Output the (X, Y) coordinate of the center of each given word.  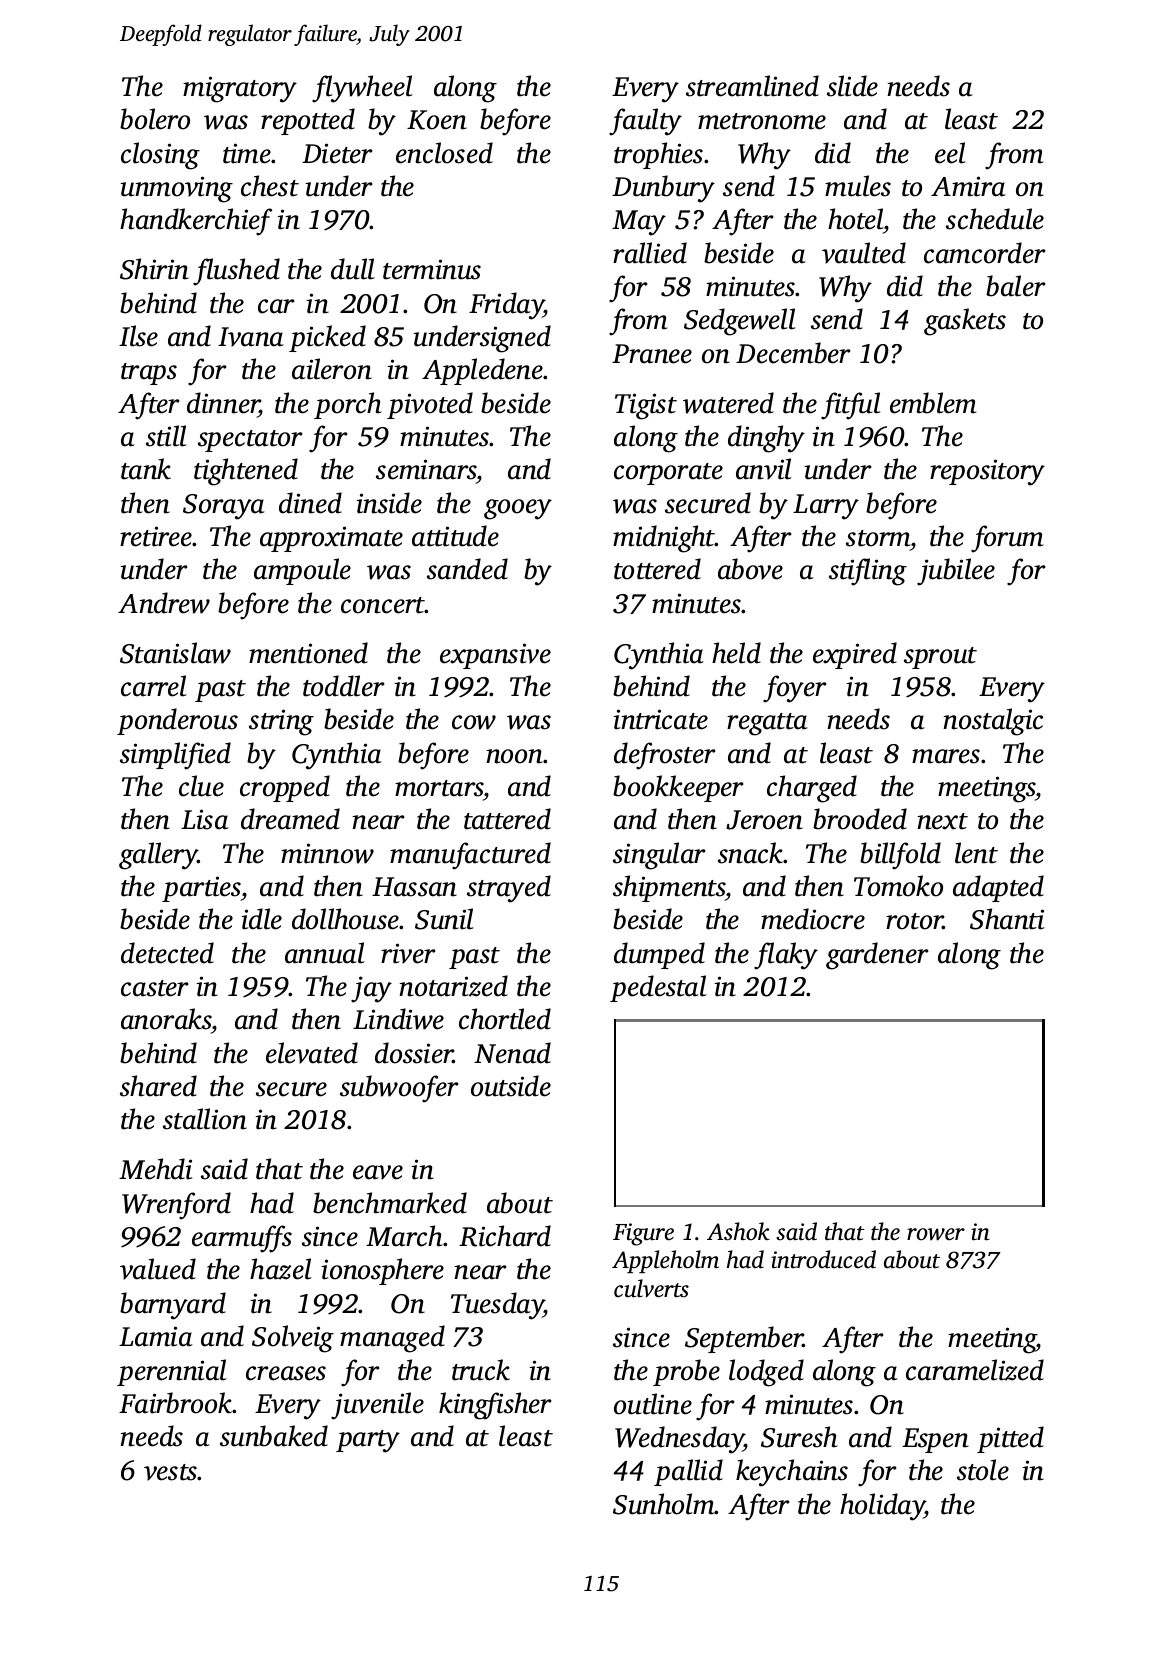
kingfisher (495, 1406)
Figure (643, 1234)
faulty (645, 122)
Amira (968, 186)
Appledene (483, 371)
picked (327, 338)
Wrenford (176, 1206)
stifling (868, 572)
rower (936, 1234)
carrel (153, 686)
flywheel (362, 89)
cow (474, 722)
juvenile (377, 1406)
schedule (995, 219)
